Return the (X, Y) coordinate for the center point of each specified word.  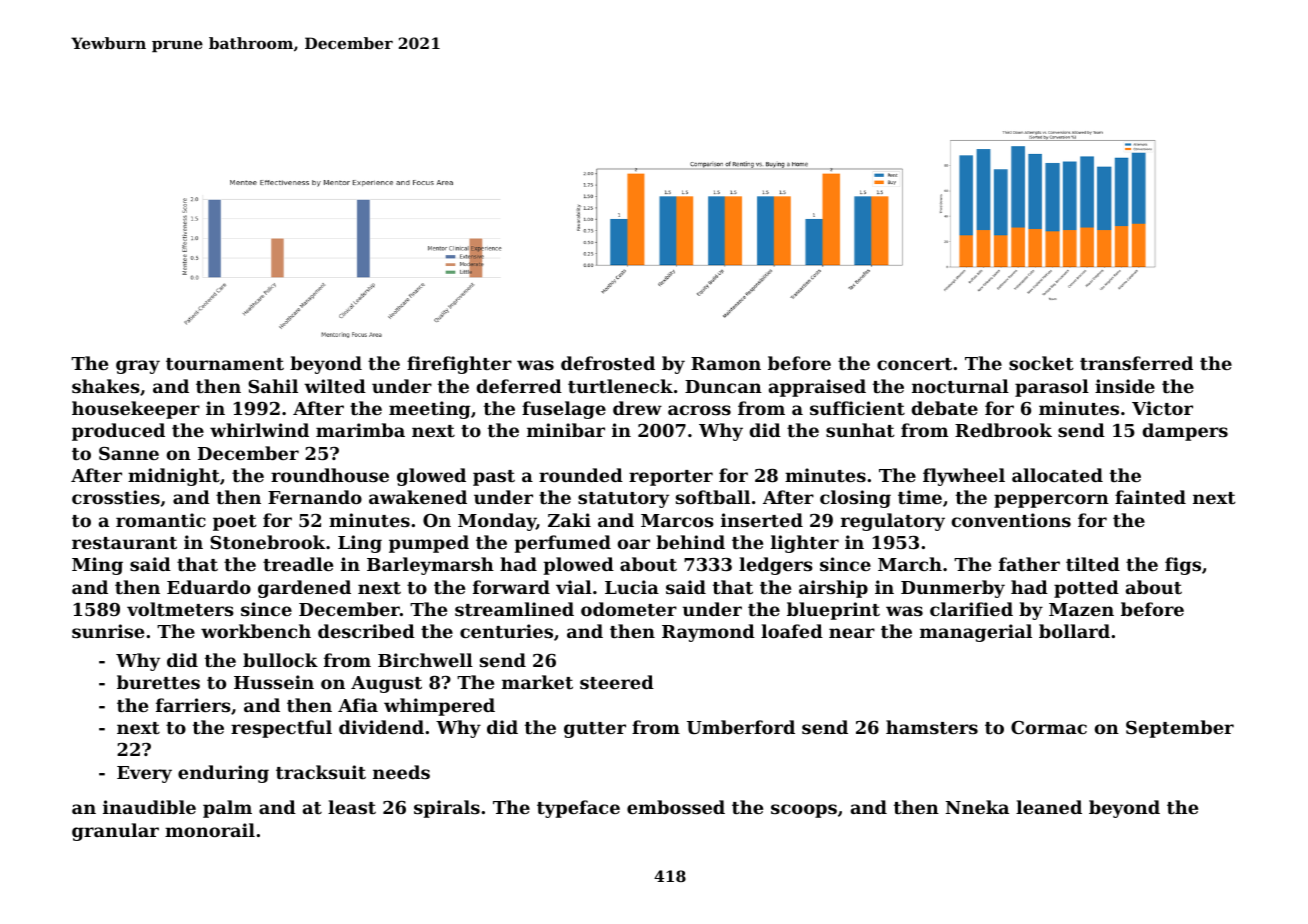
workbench (256, 631)
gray (138, 367)
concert (914, 364)
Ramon (726, 363)
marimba (360, 430)
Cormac (1049, 727)
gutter (595, 730)
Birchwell (425, 660)
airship (833, 589)
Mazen (1081, 609)
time (920, 497)
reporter (671, 478)
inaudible (149, 807)
